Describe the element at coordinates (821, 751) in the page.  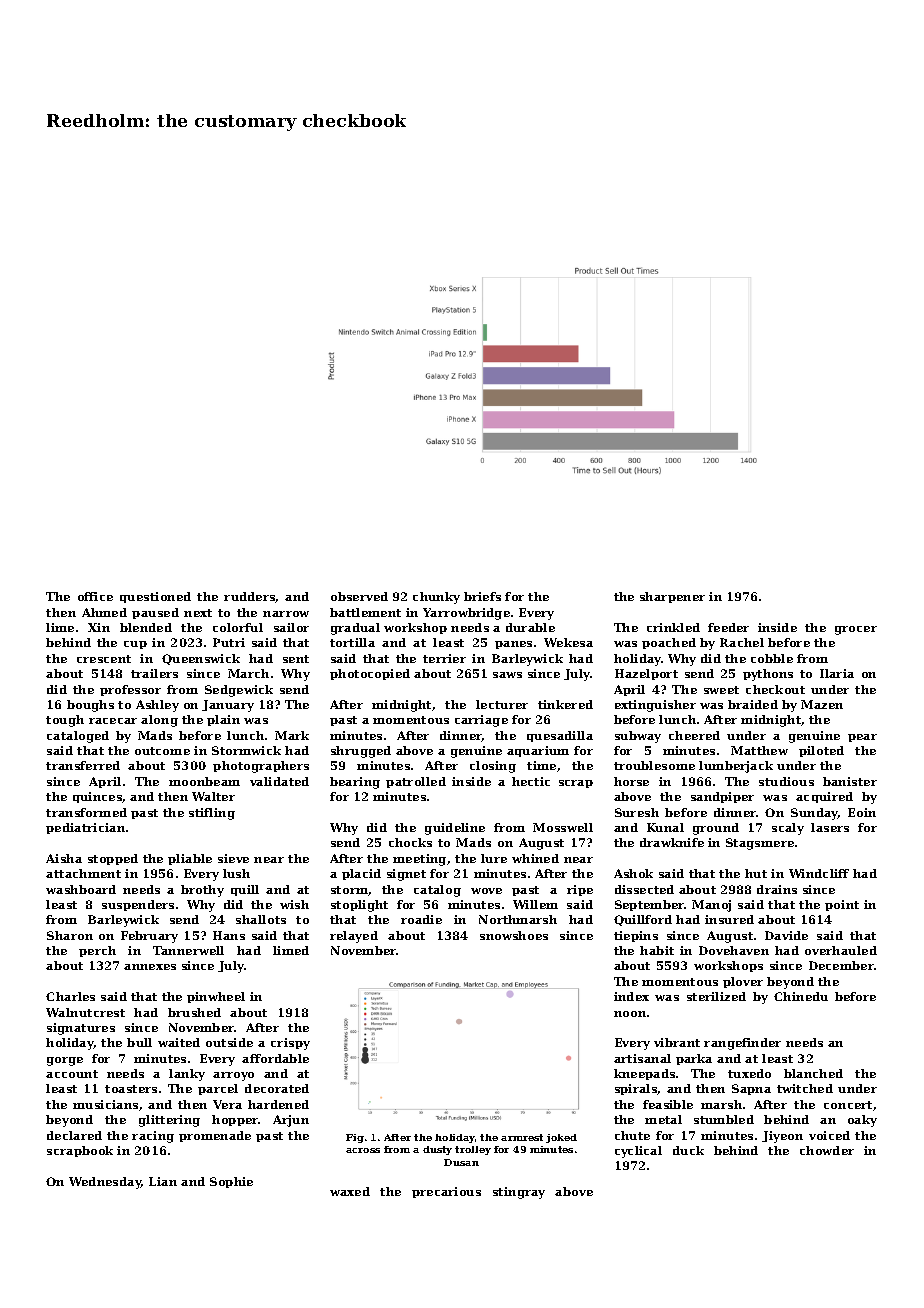
I see `piloted` at that location.
